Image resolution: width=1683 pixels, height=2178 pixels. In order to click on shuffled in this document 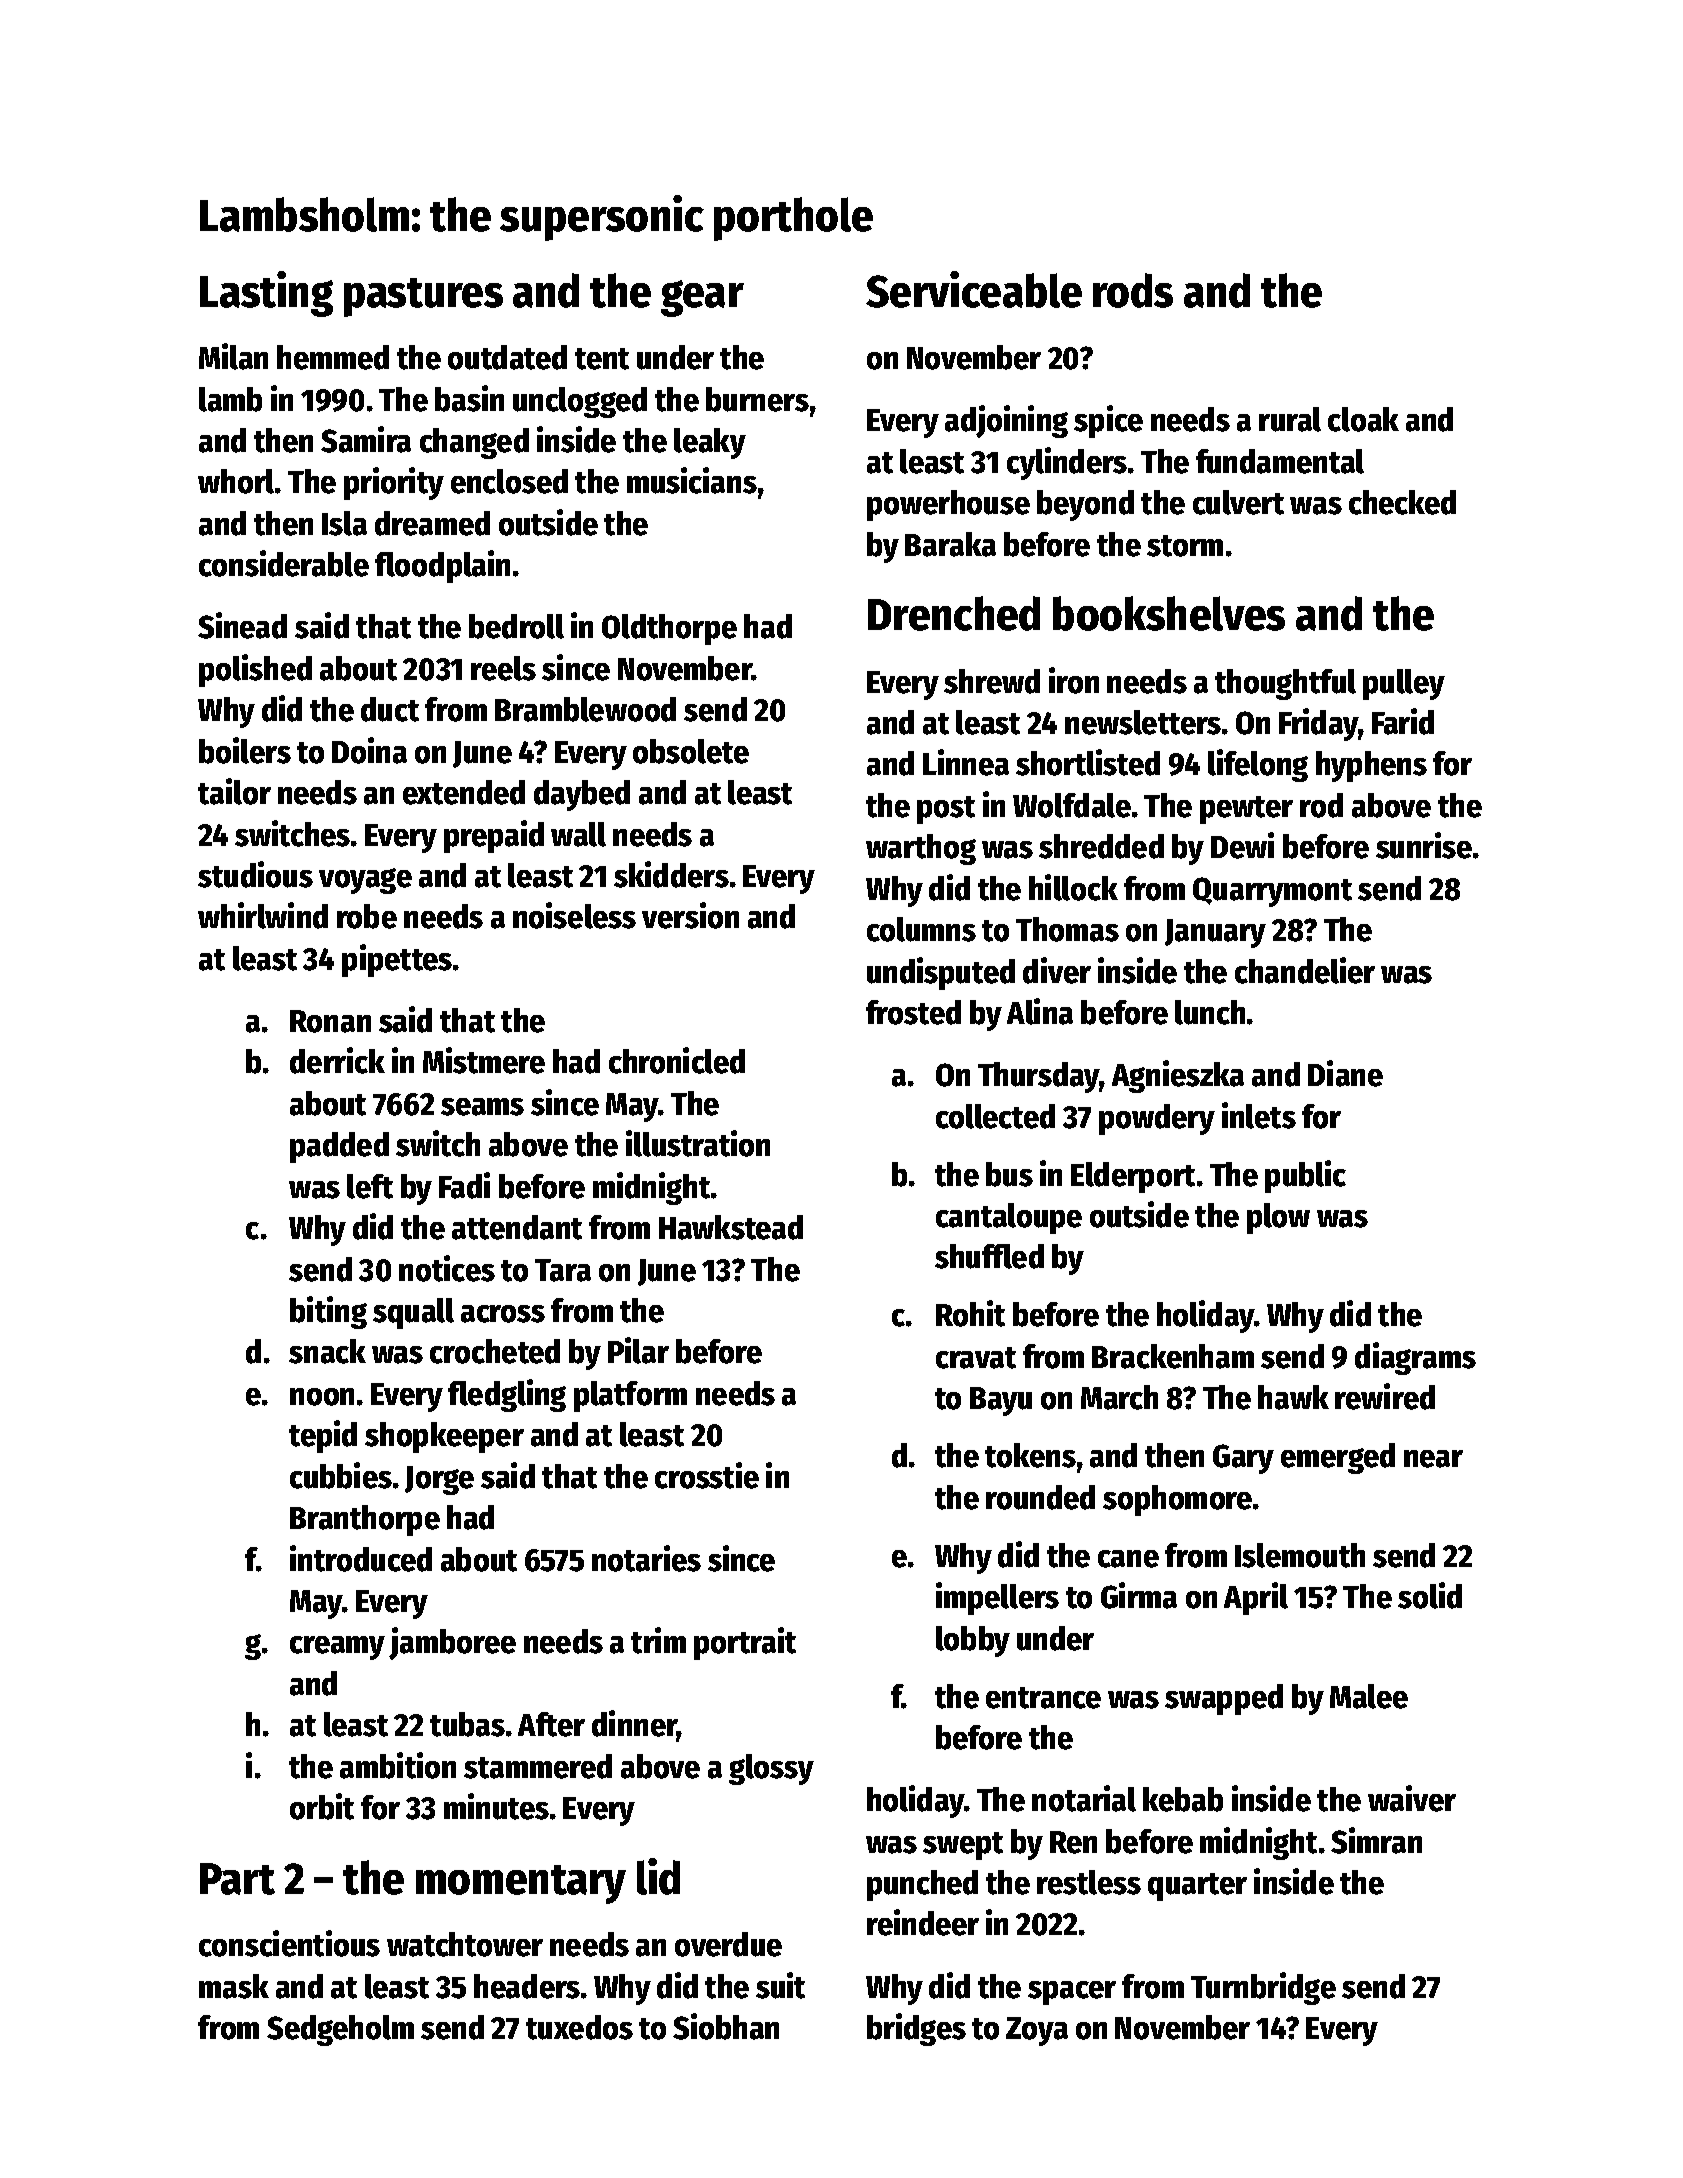, I will do `click(989, 1256)`.
